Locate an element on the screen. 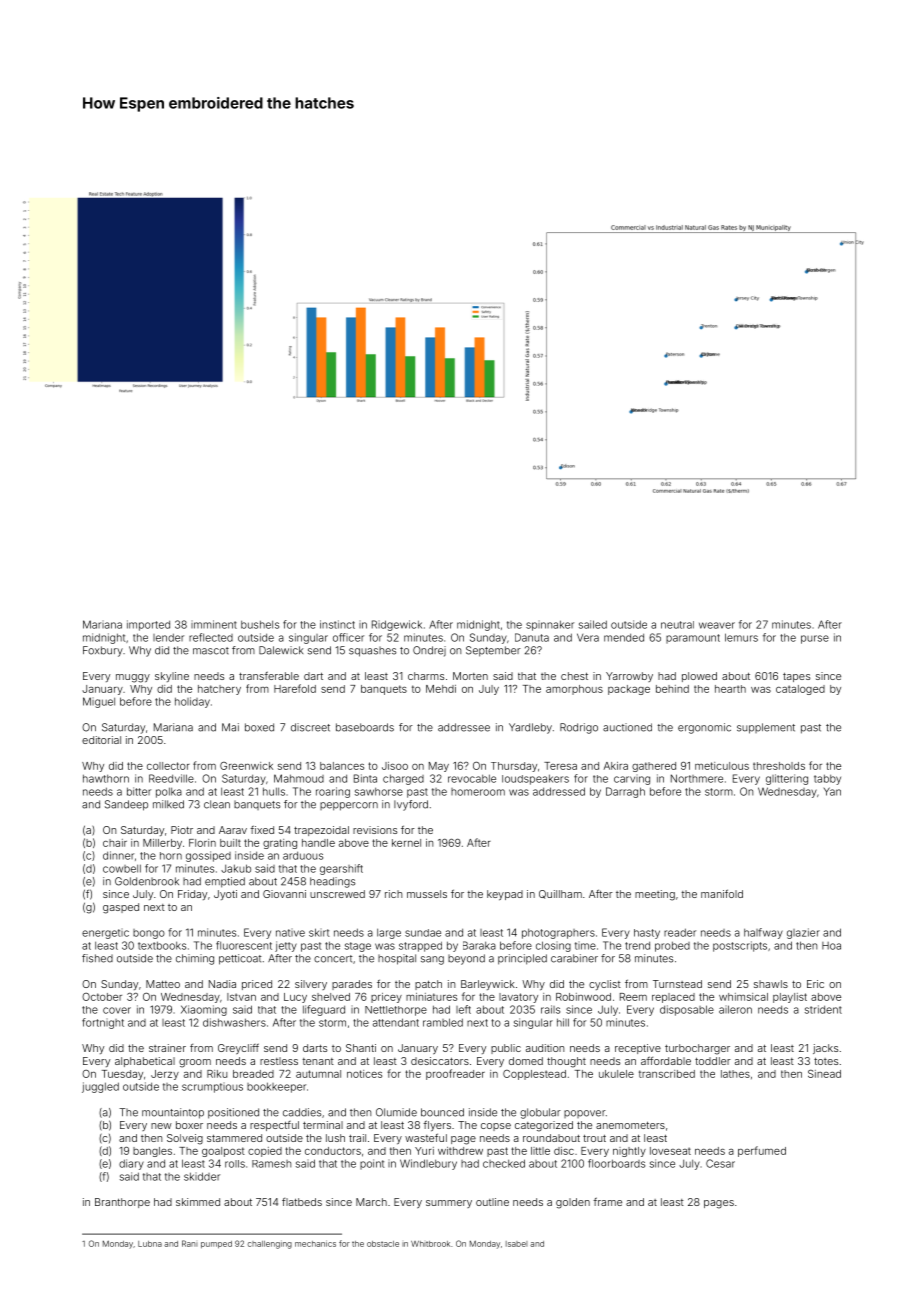 The height and width of the screenshot is (1308, 924). fortnight is located at coordinates (103, 1023).
